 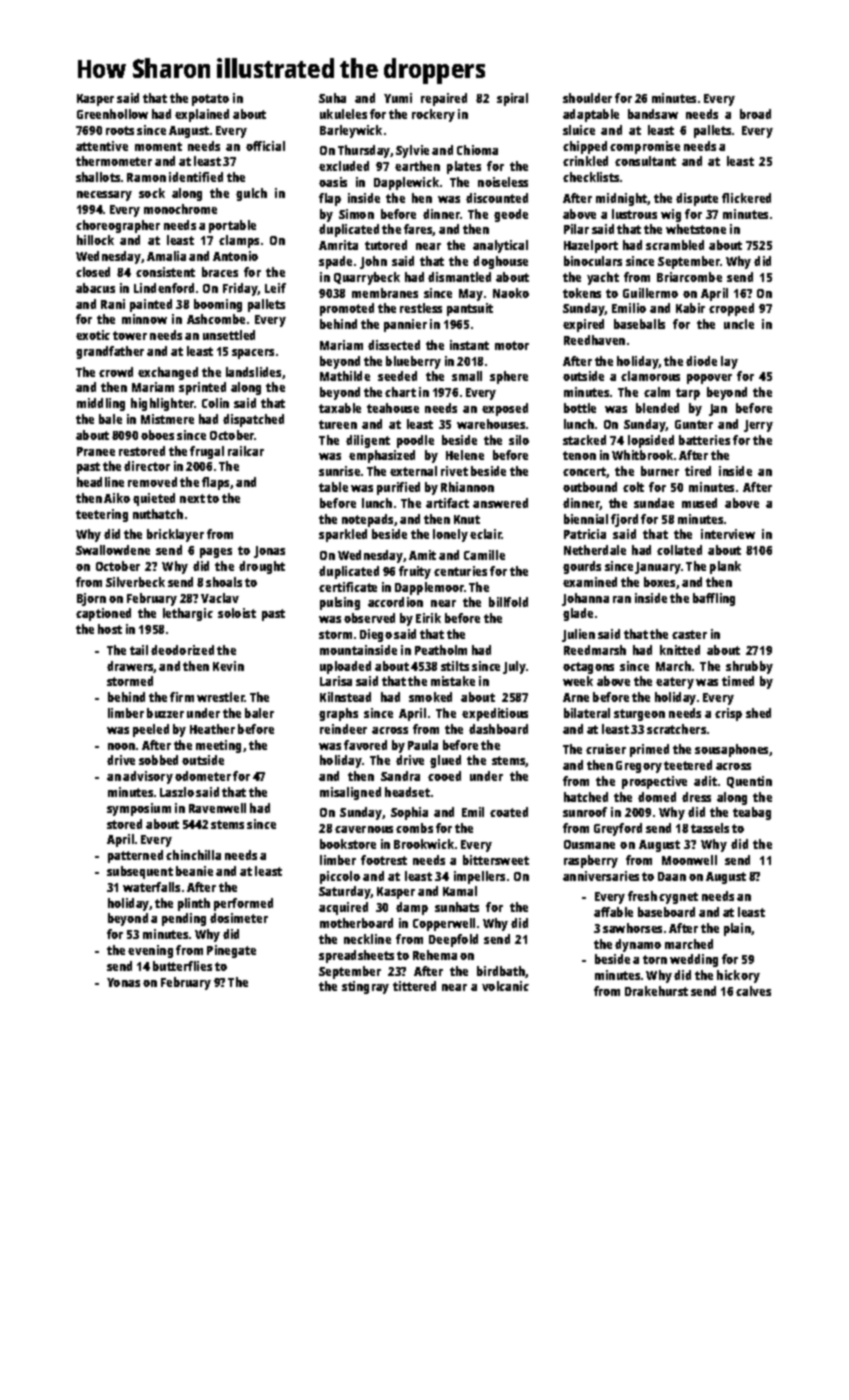 What do you see at coordinates (351, 131) in the screenshot?
I see `Barleywick` at bounding box center [351, 131].
